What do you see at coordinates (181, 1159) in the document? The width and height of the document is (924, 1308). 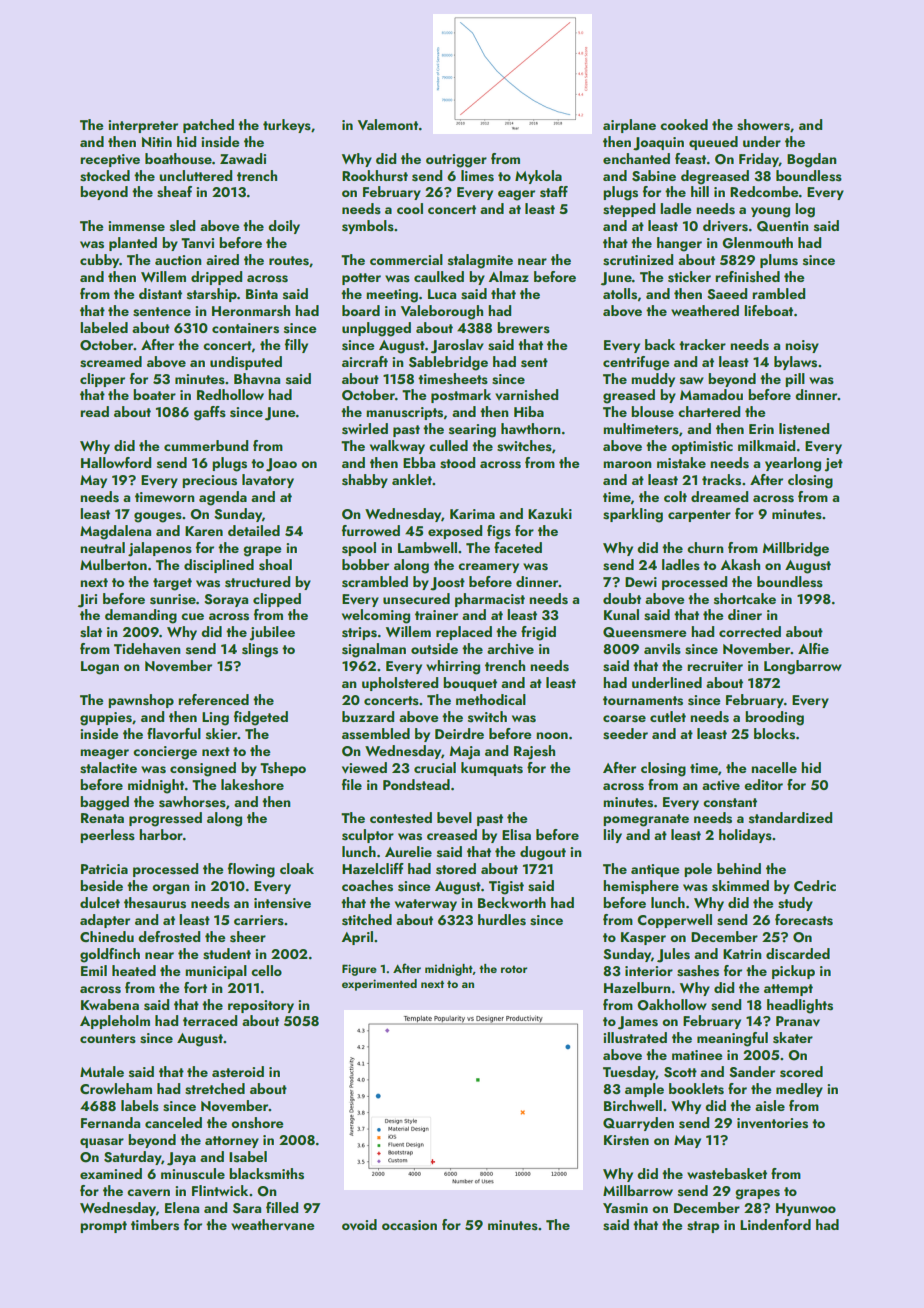 I see `Jaya` at bounding box center [181, 1159].
